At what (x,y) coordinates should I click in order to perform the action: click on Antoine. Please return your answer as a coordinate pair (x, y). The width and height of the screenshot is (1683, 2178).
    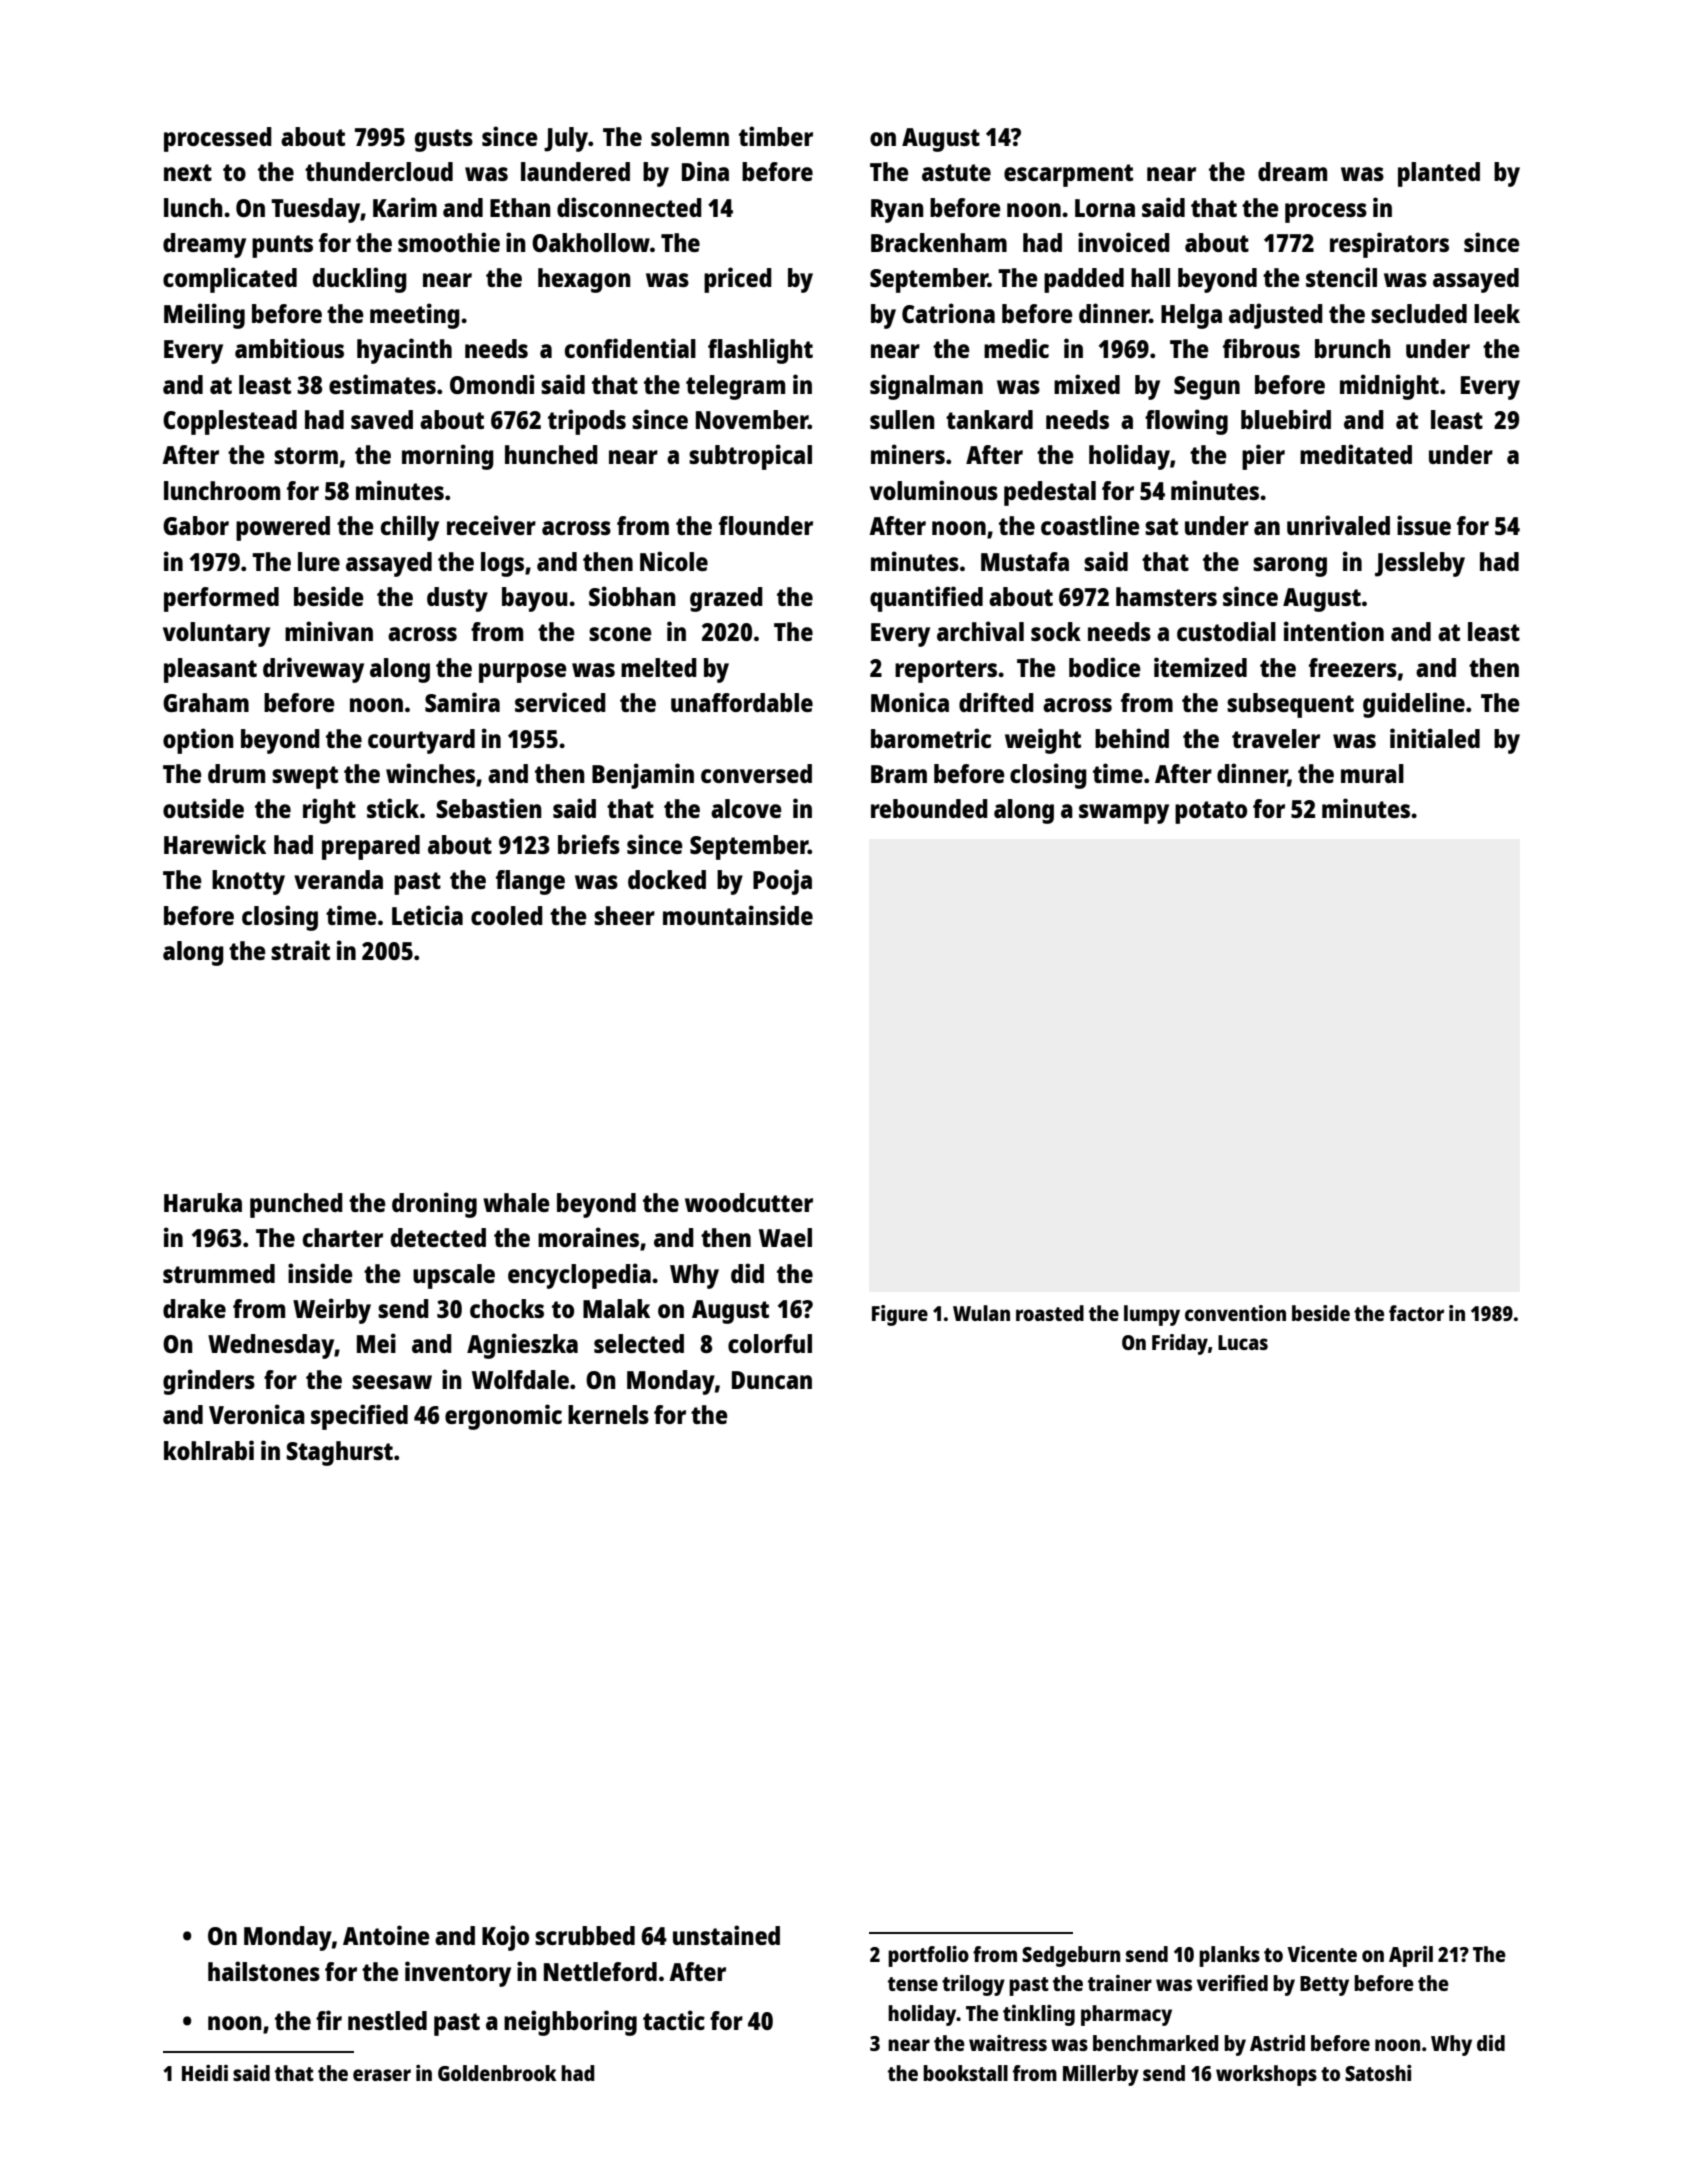
    Looking at the image, I should click on (386, 1935).
